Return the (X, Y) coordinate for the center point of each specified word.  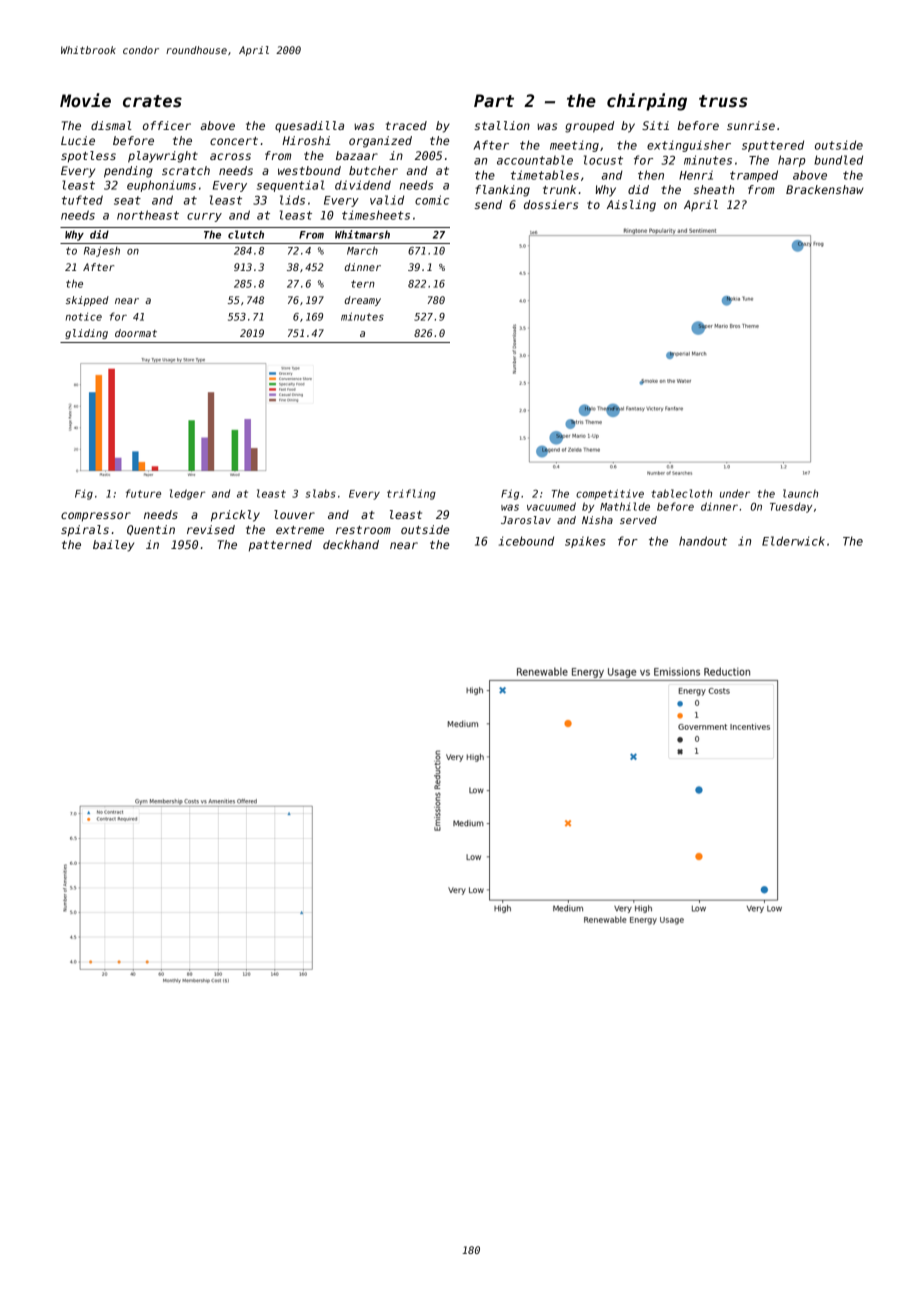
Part (494, 101)
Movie (85, 100)
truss (723, 101)
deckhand (351, 544)
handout (703, 541)
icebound (526, 541)
